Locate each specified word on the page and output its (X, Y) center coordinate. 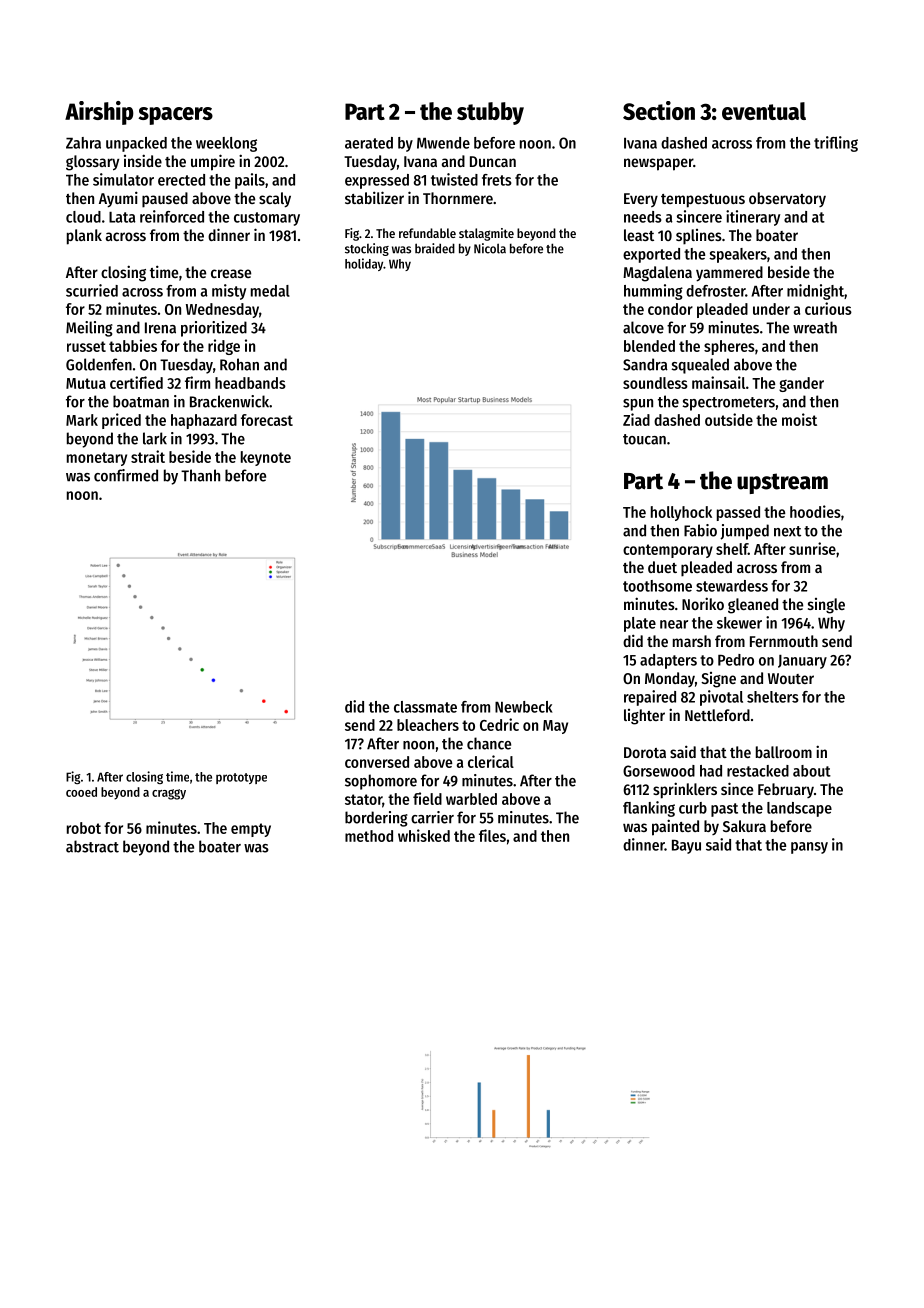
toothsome (657, 586)
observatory (787, 199)
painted (675, 827)
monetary (97, 459)
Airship (99, 113)
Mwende (443, 143)
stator (363, 799)
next (787, 531)
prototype (241, 778)
